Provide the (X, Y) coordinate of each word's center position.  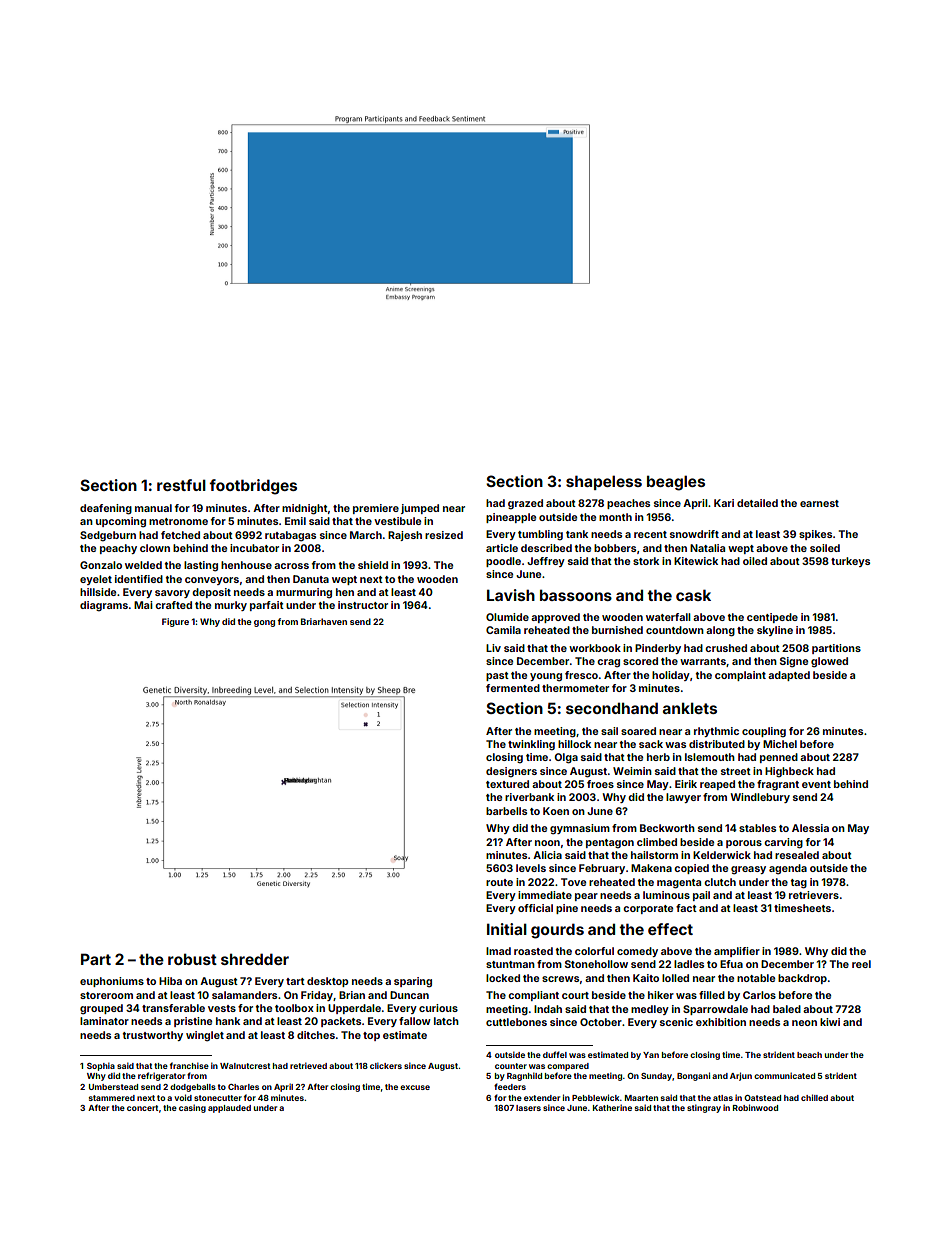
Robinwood (755, 1107)
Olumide (507, 617)
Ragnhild (524, 1076)
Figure (175, 622)
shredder (255, 959)
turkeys (850, 562)
